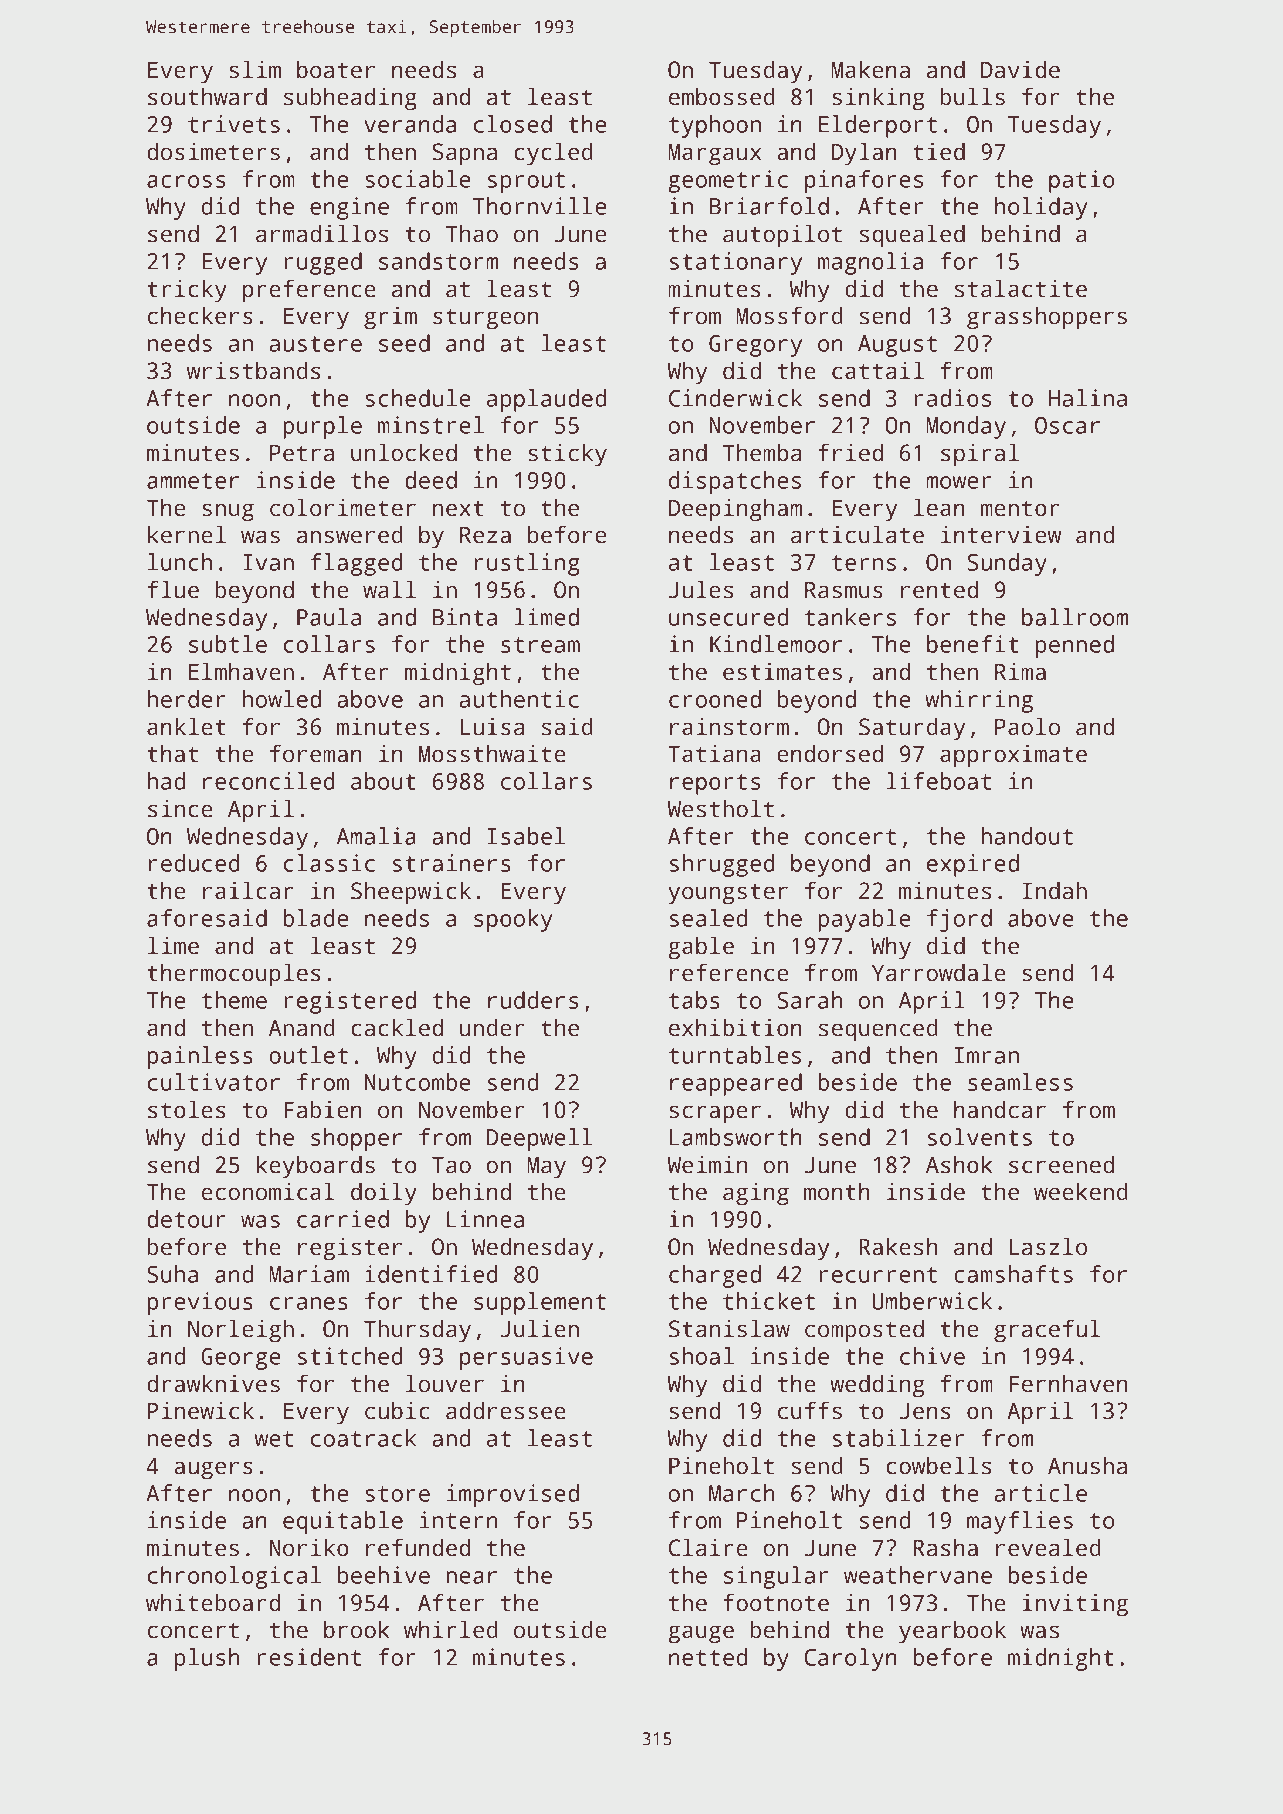 The image size is (1283, 1814). What do you see at coordinates (1088, 398) in the screenshot?
I see `Halina` at bounding box center [1088, 398].
